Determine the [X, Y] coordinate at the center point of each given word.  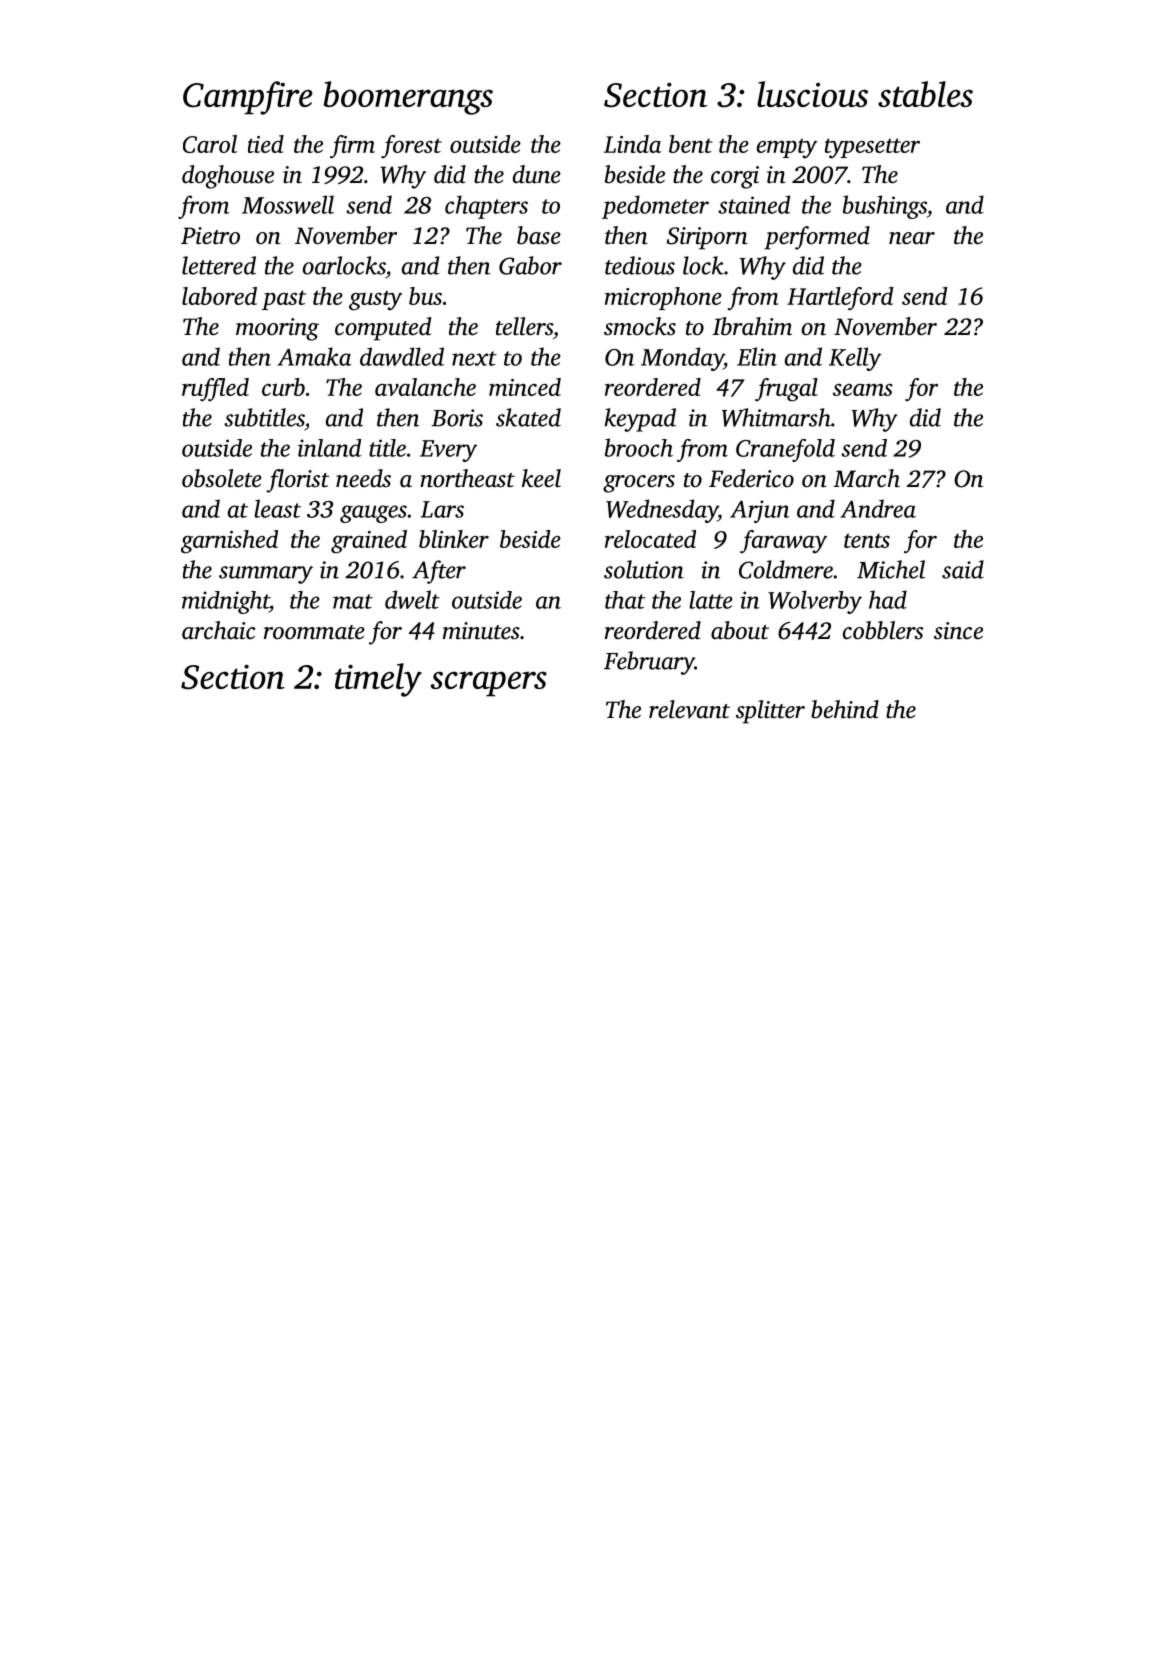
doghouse [228, 177]
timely [378, 680]
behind [845, 709]
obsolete [222, 478]
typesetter [872, 148]
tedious [640, 265]
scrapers [489, 684]
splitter [770, 712]
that [625, 600]
